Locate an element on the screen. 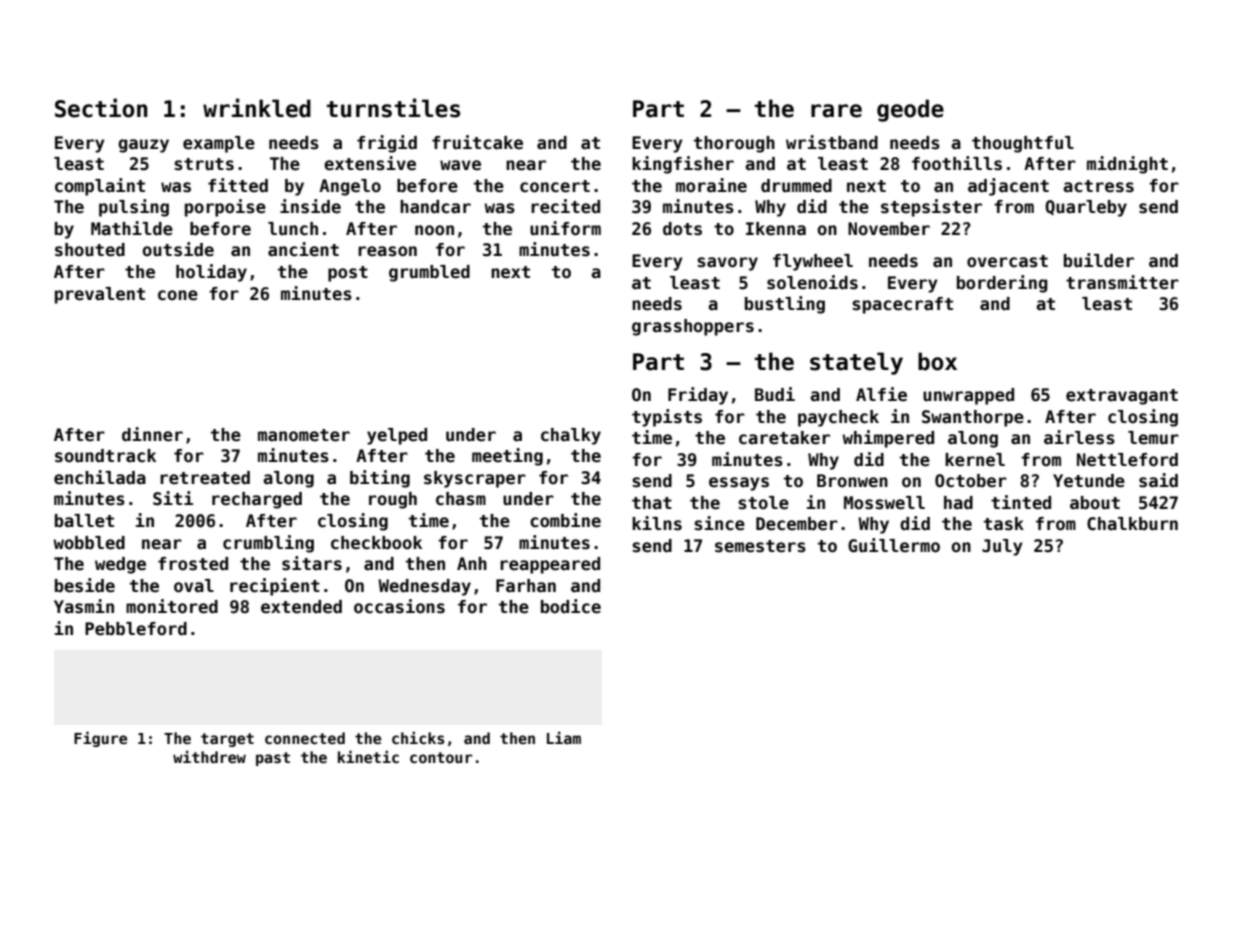 This screenshot has height=952, width=1233. contour is located at coordinates (441, 757).
